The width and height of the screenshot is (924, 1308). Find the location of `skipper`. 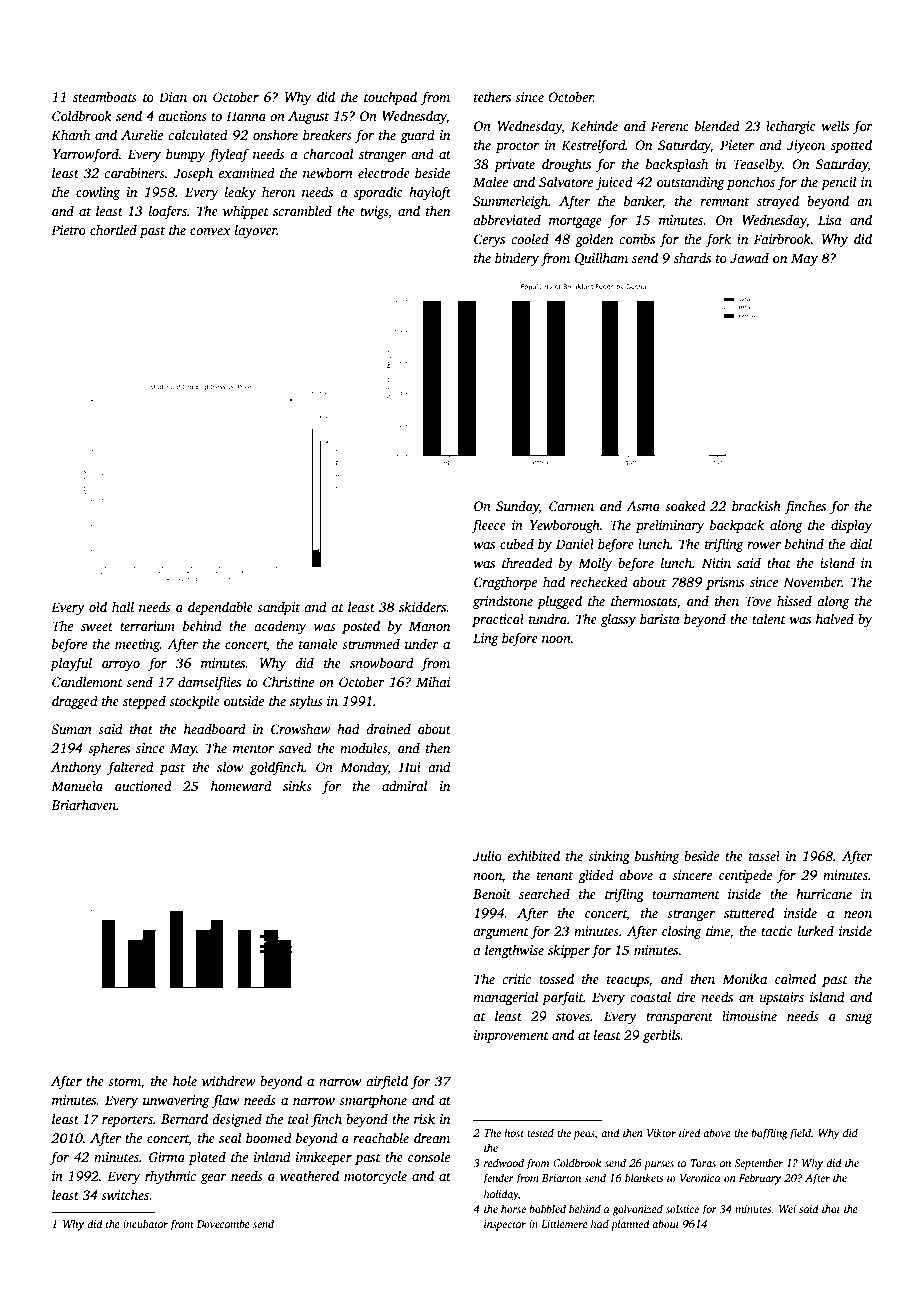

skipper is located at coordinates (569, 951).
